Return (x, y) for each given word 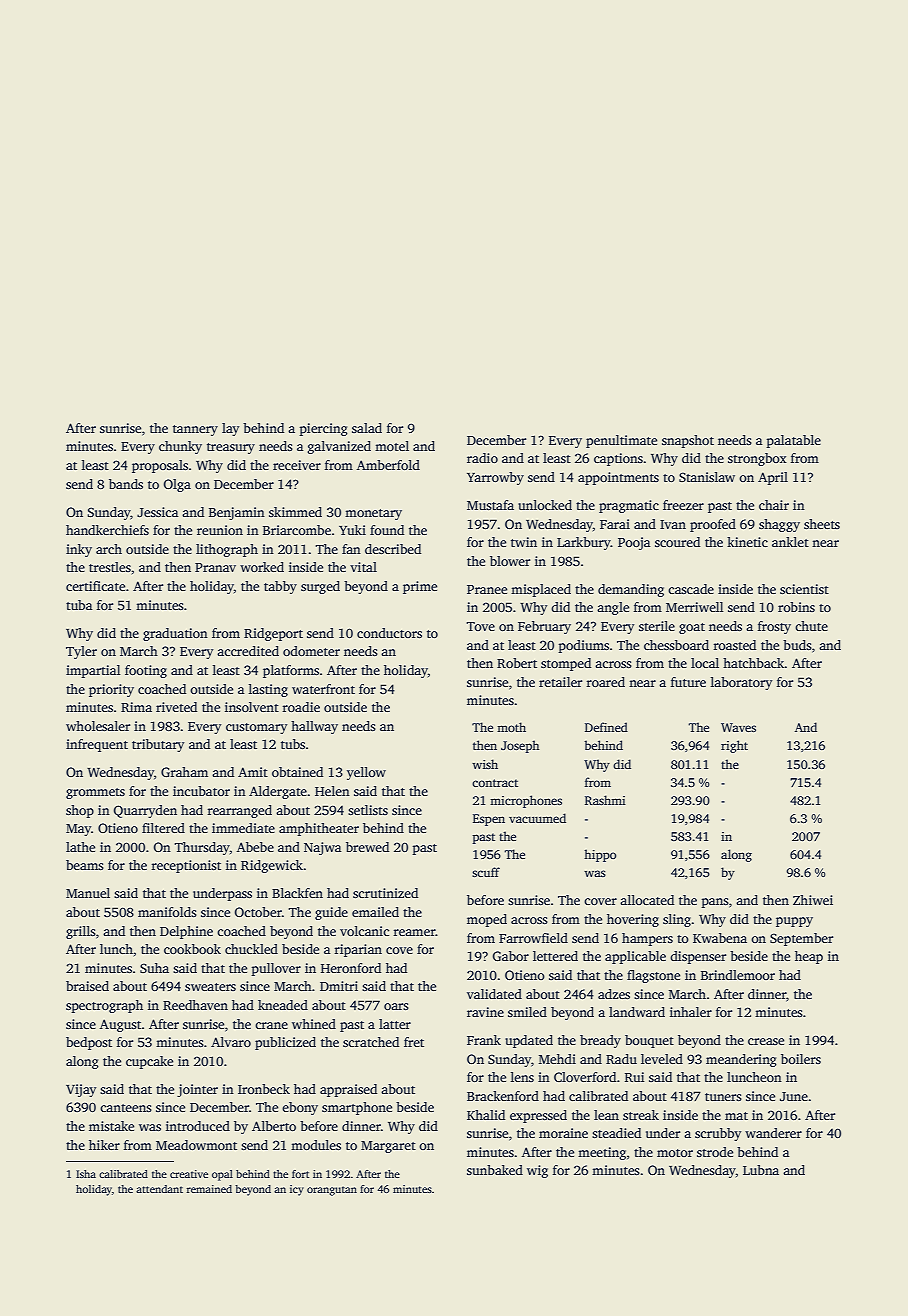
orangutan (332, 1191)
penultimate (621, 441)
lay (230, 429)
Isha (86, 1174)
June (794, 1096)
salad (367, 428)
